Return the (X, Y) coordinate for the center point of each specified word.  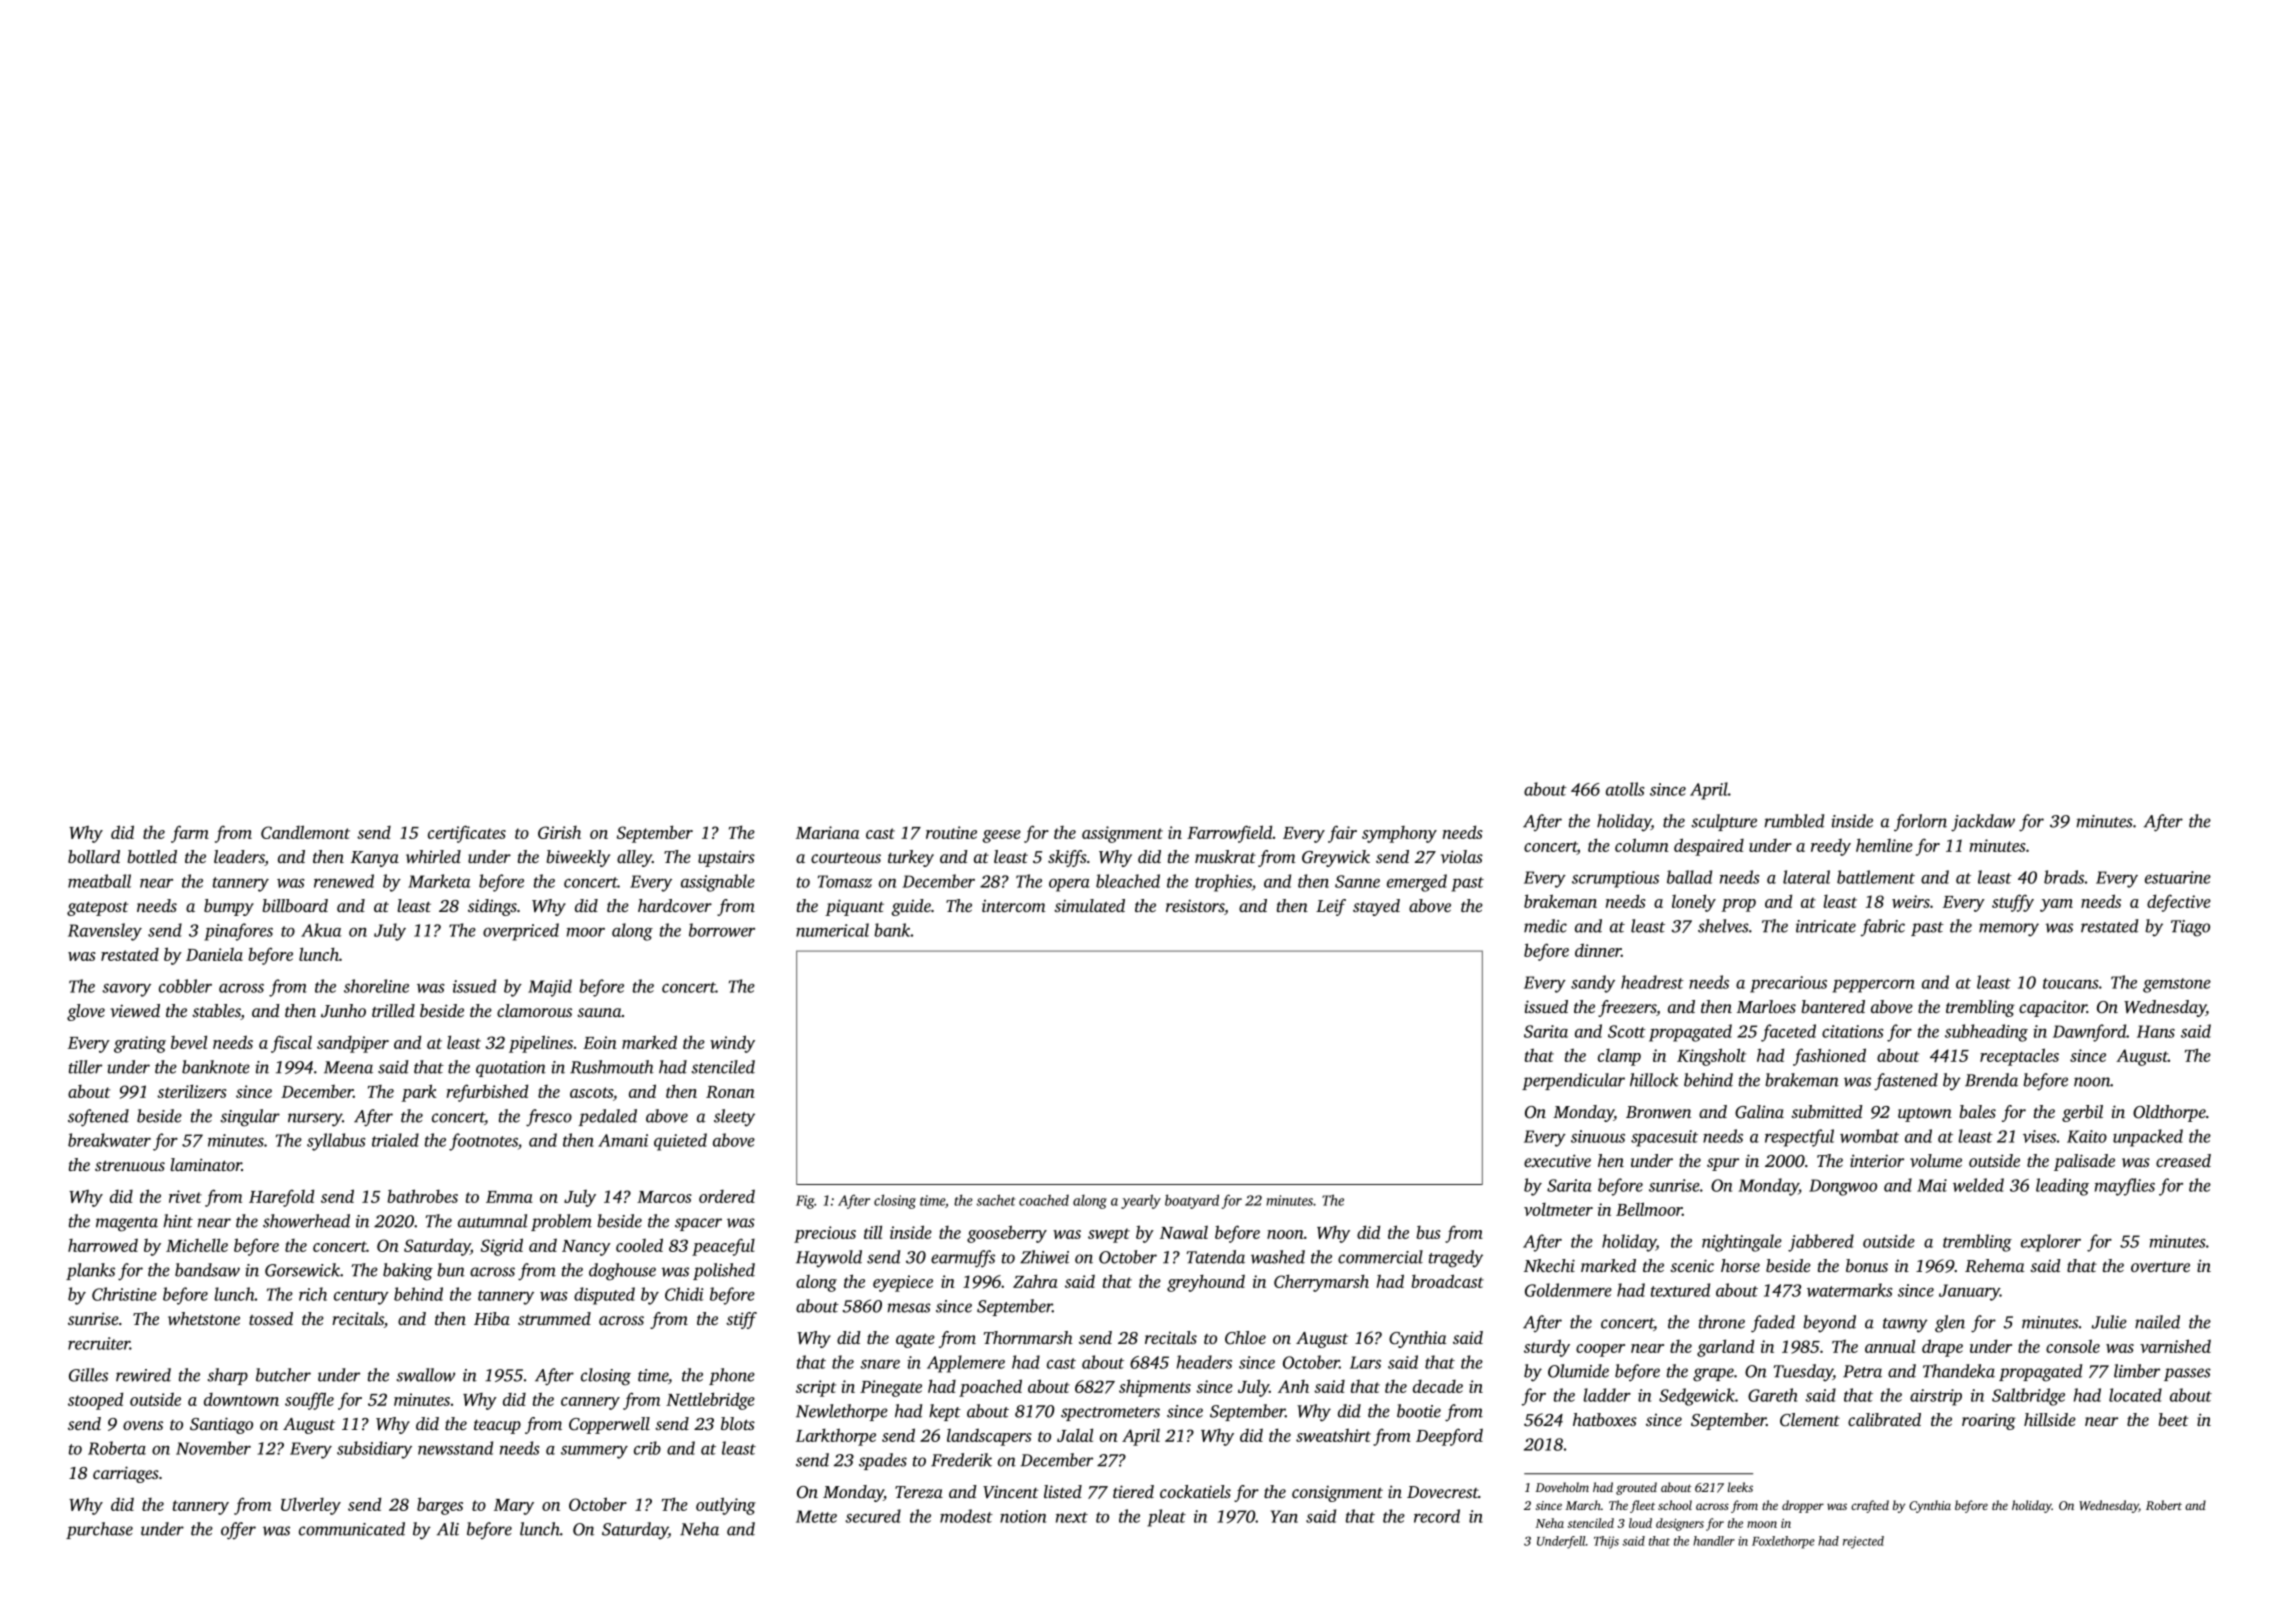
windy (732, 1044)
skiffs (1067, 858)
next (1072, 1517)
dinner (1598, 950)
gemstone (2177, 985)
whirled (433, 856)
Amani (623, 1140)
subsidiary (374, 1450)
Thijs (1606, 1542)
